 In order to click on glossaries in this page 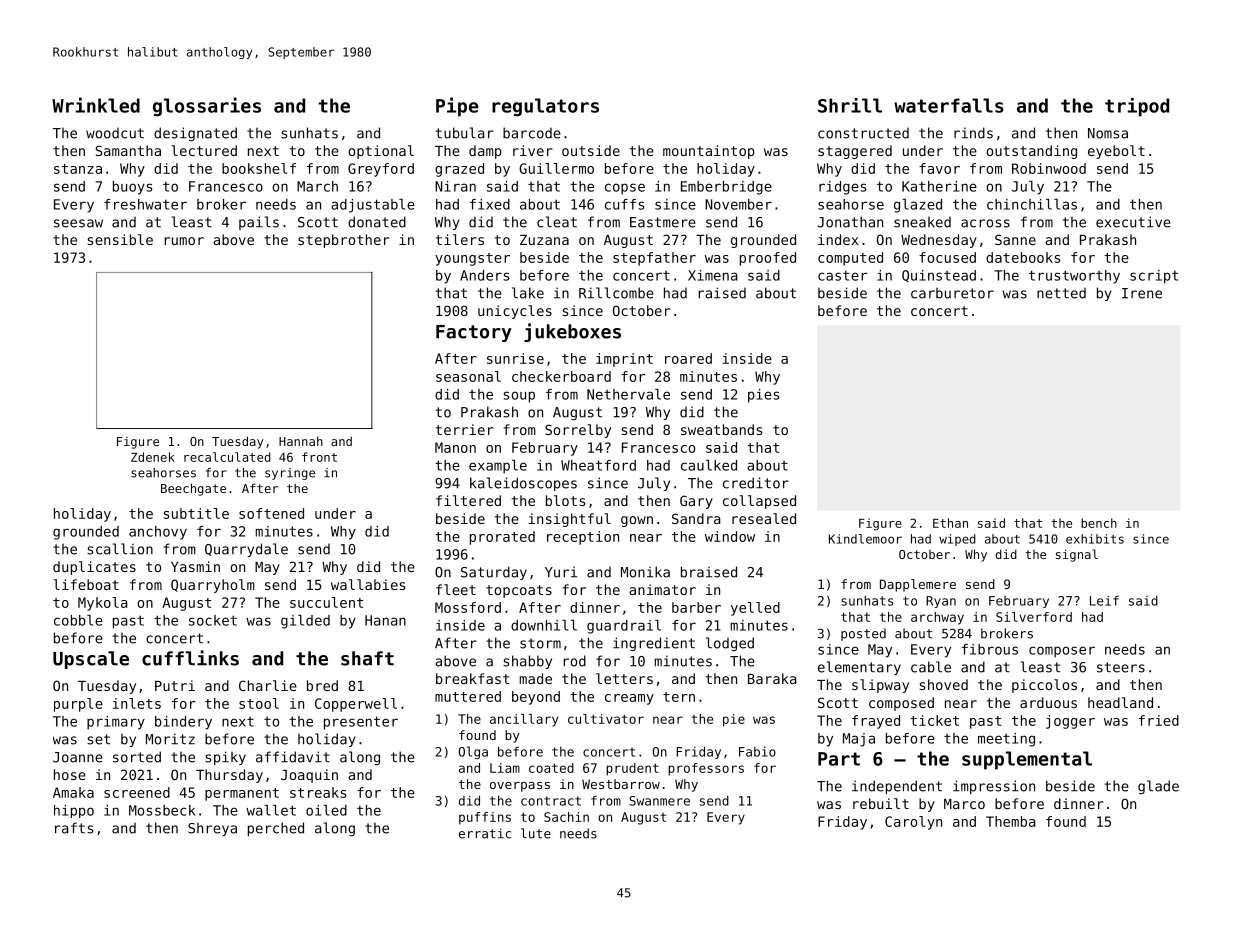, I will do `click(207, 107)`.
